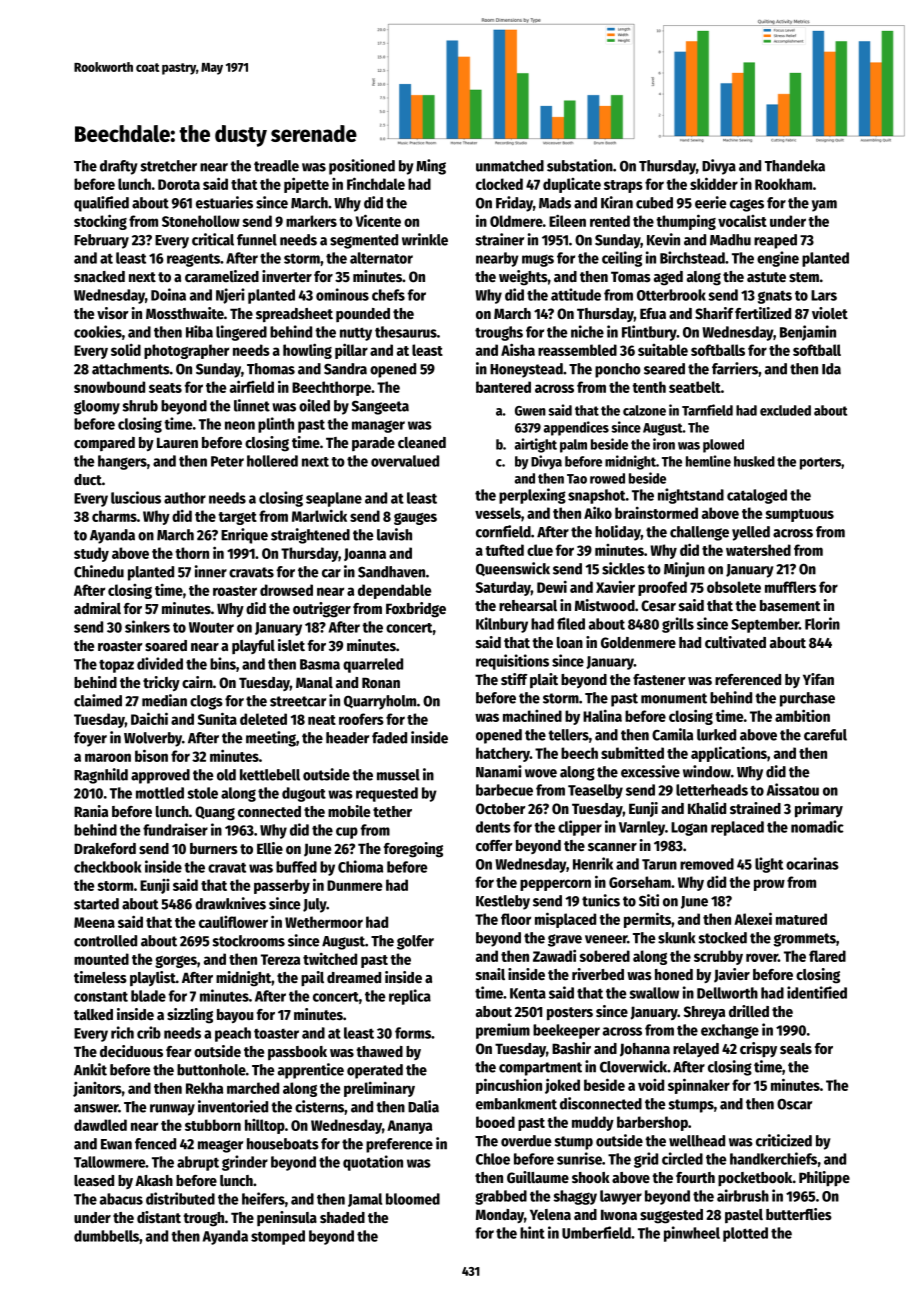 The height and width of the image is (1308, 924). What do you see at coordinates (691, 496) in the image?
I see `nightstand` at bounding box center [691, 496].
